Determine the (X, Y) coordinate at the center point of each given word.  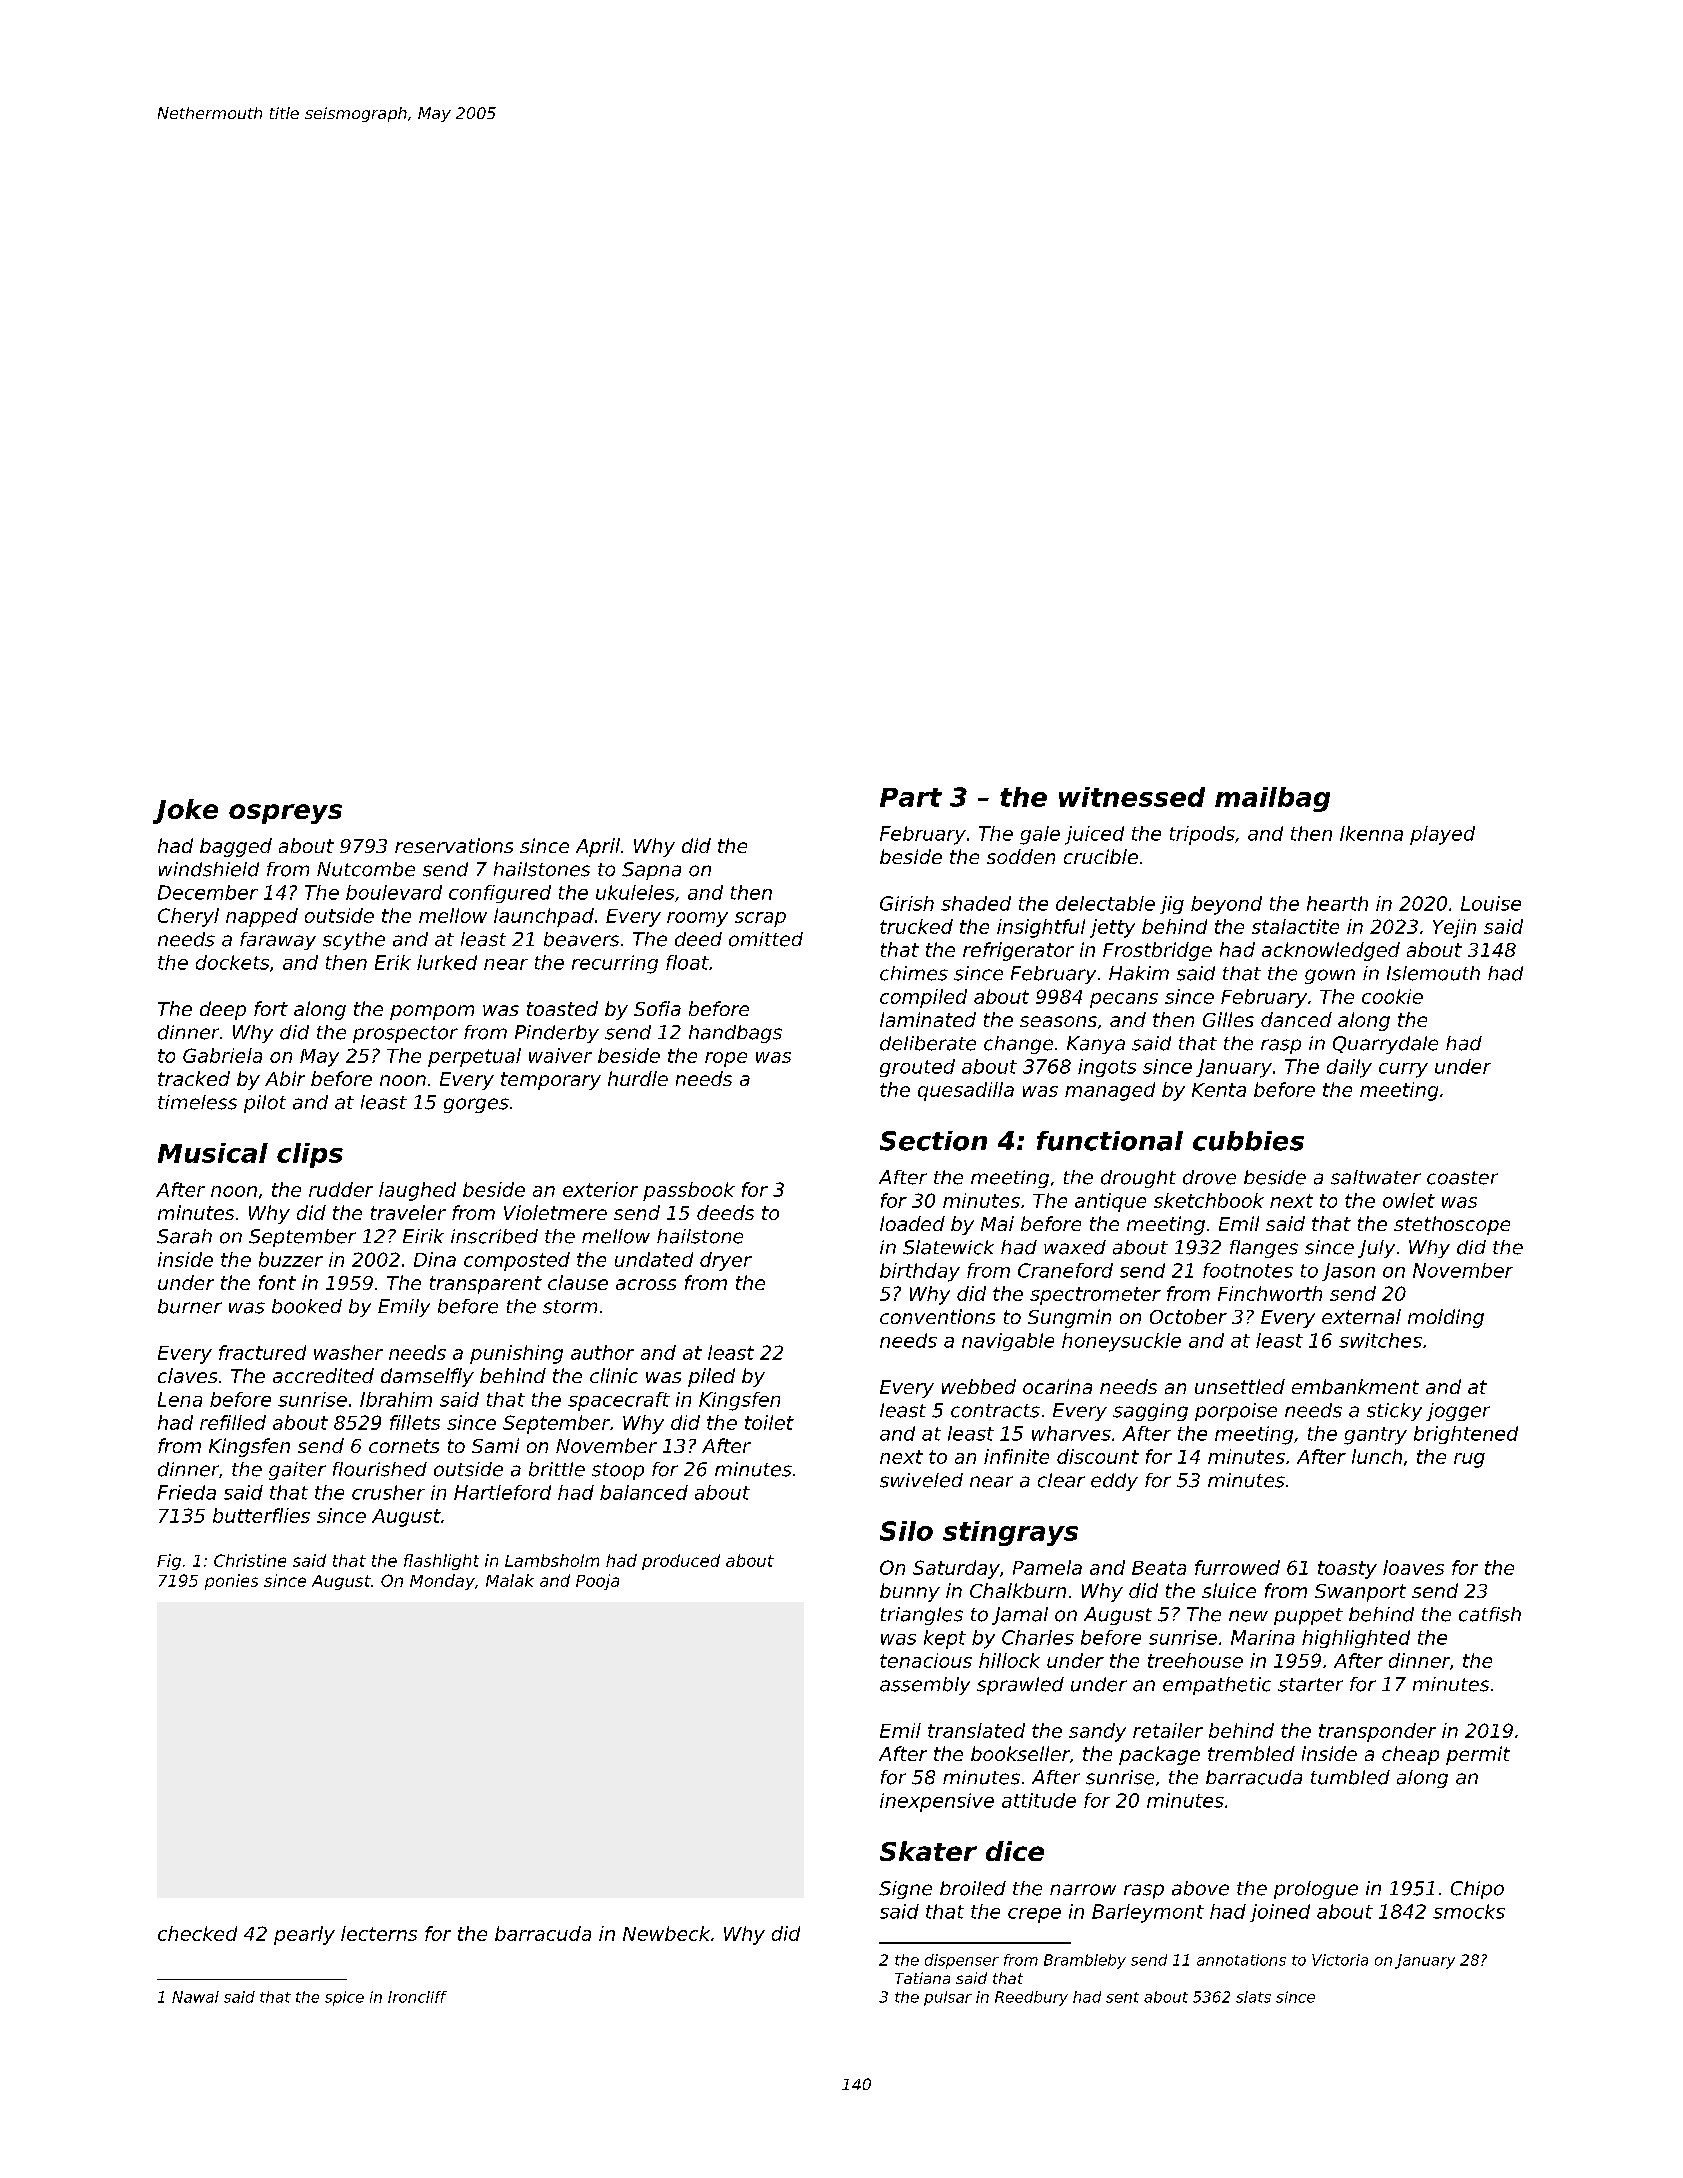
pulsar (948, 1998)
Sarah (184, 1236)
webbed (979, 1386)
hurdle (638, 1078)
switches (1380, 1340)
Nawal (195, 1997)
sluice (1229, 1590)
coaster (1462, 1178)
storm (570, 1307)
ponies (231, 1582)
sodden (1021, 856)
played (1442, 835)
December (208, 892)
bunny (910, 1592)
